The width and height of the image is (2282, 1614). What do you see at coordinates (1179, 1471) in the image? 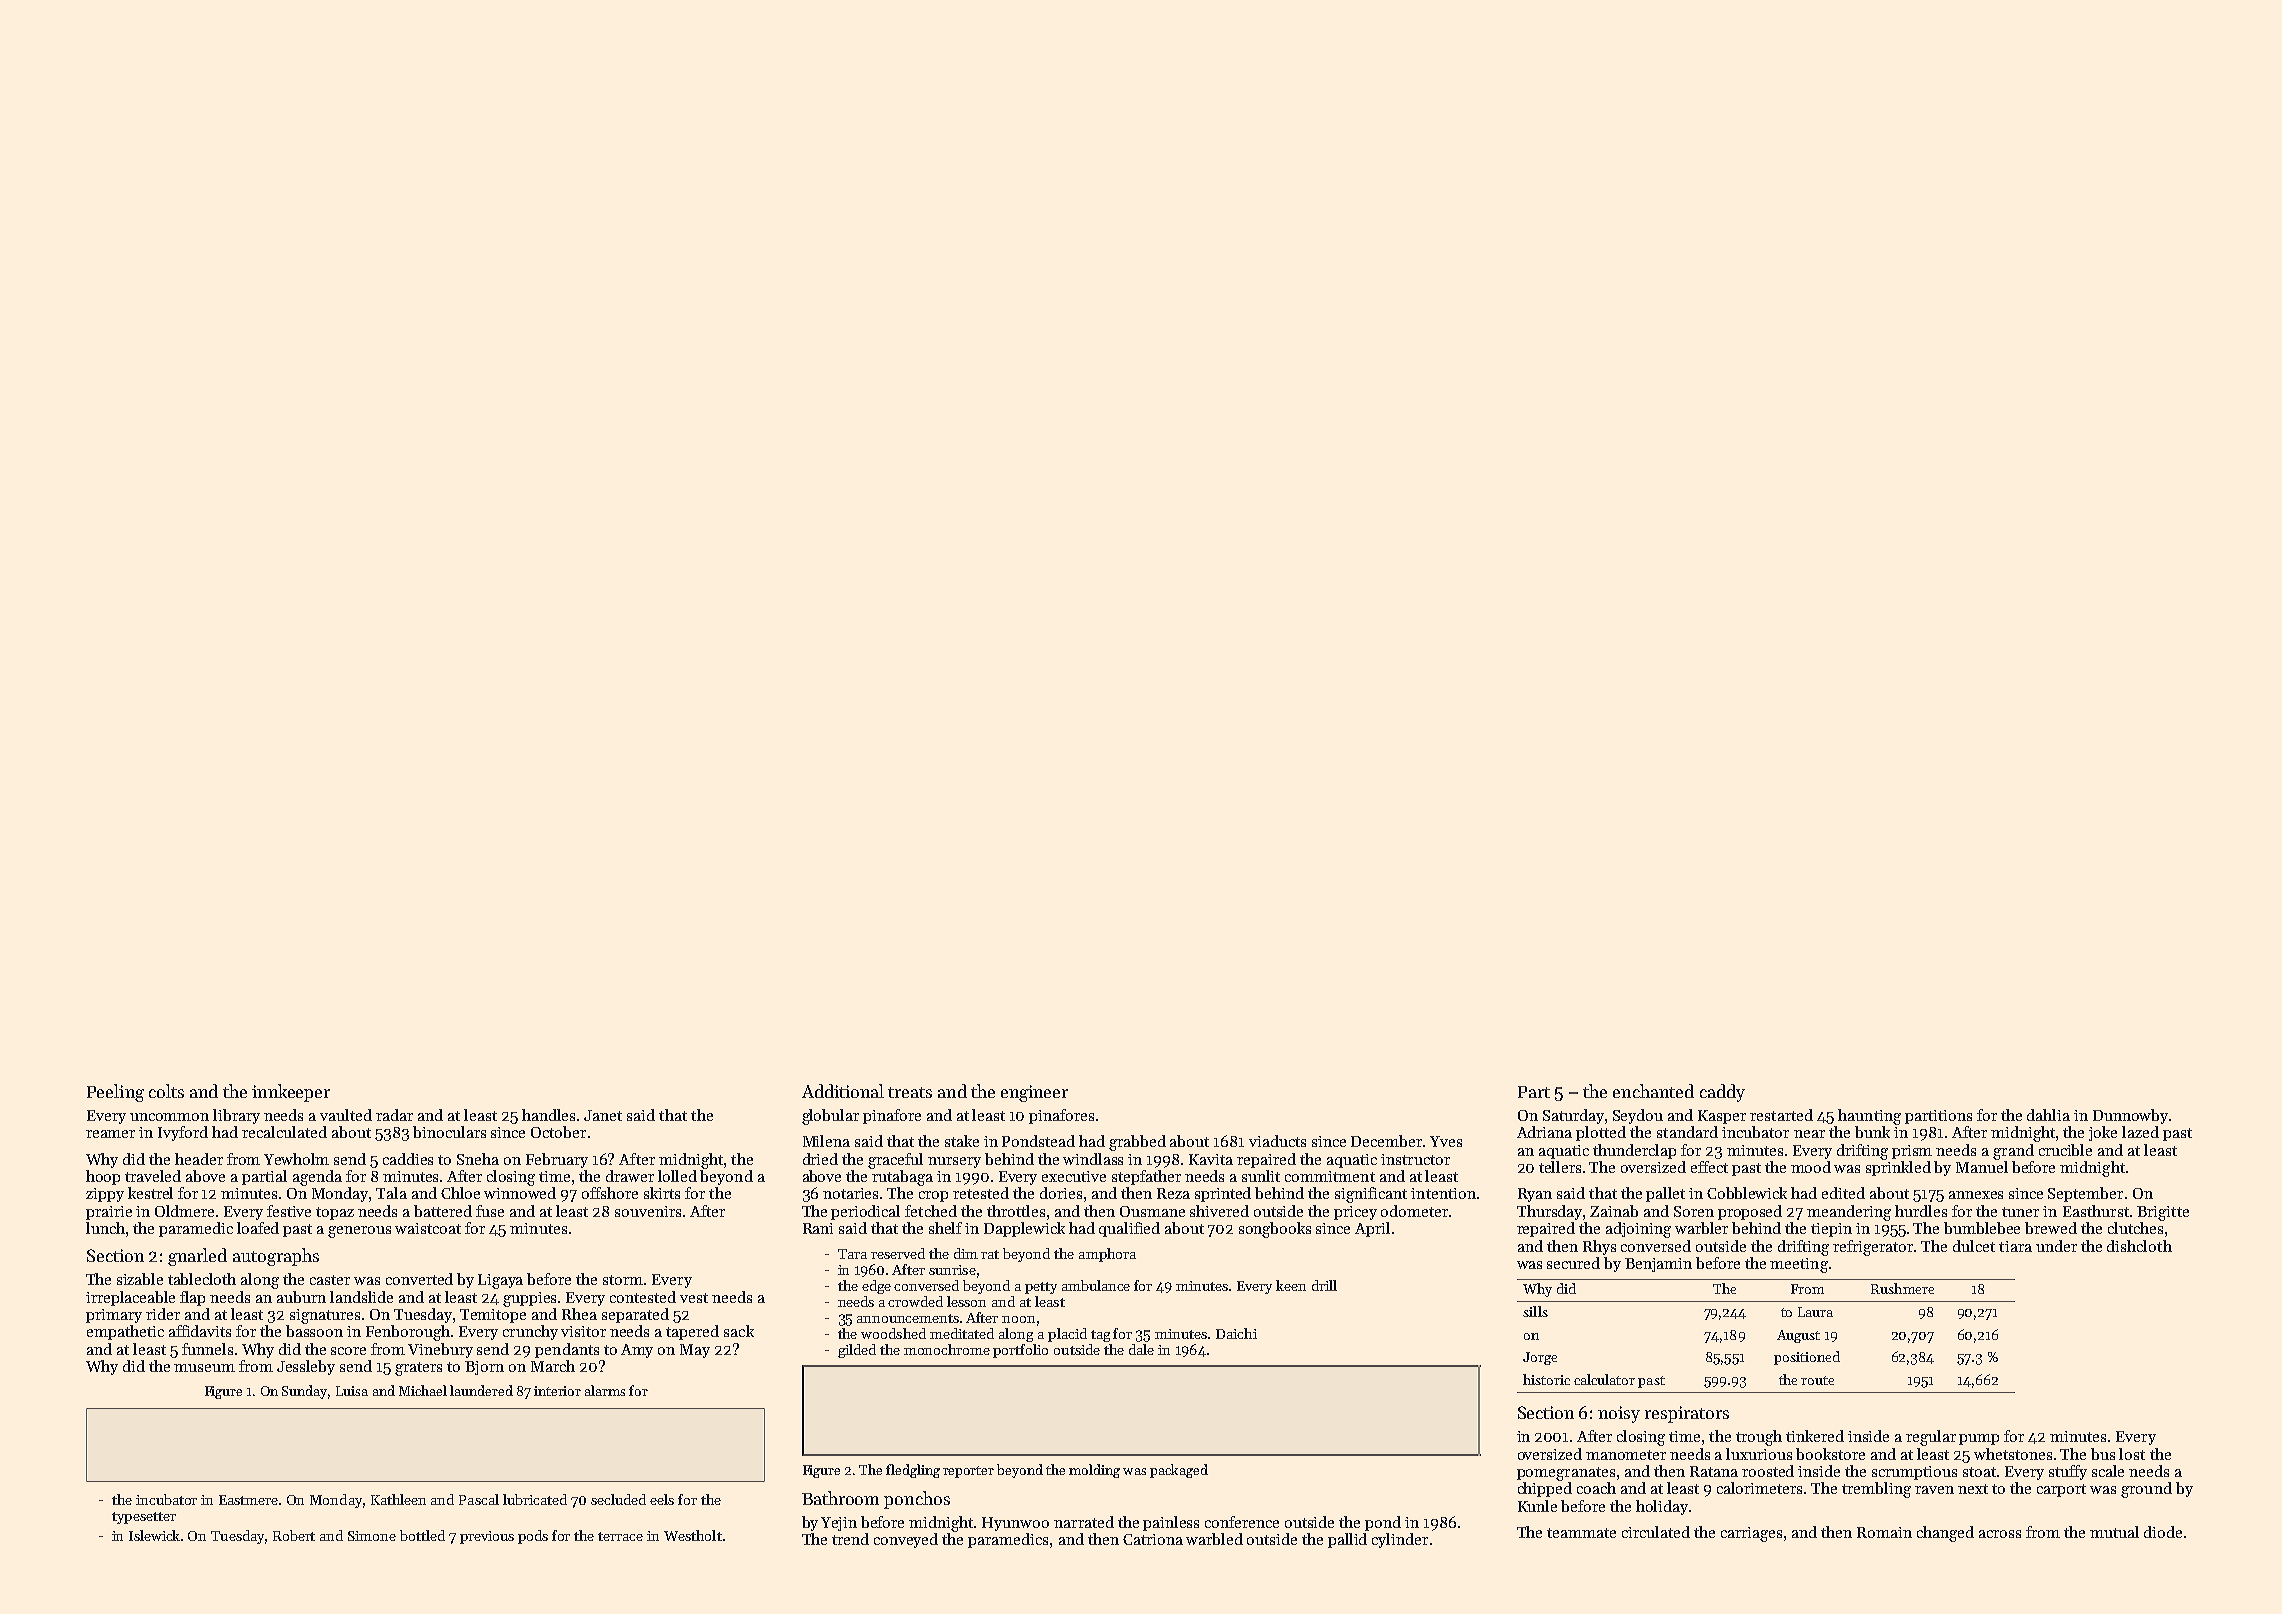
I see `packaged` at bounding box center [1179, 1471].
